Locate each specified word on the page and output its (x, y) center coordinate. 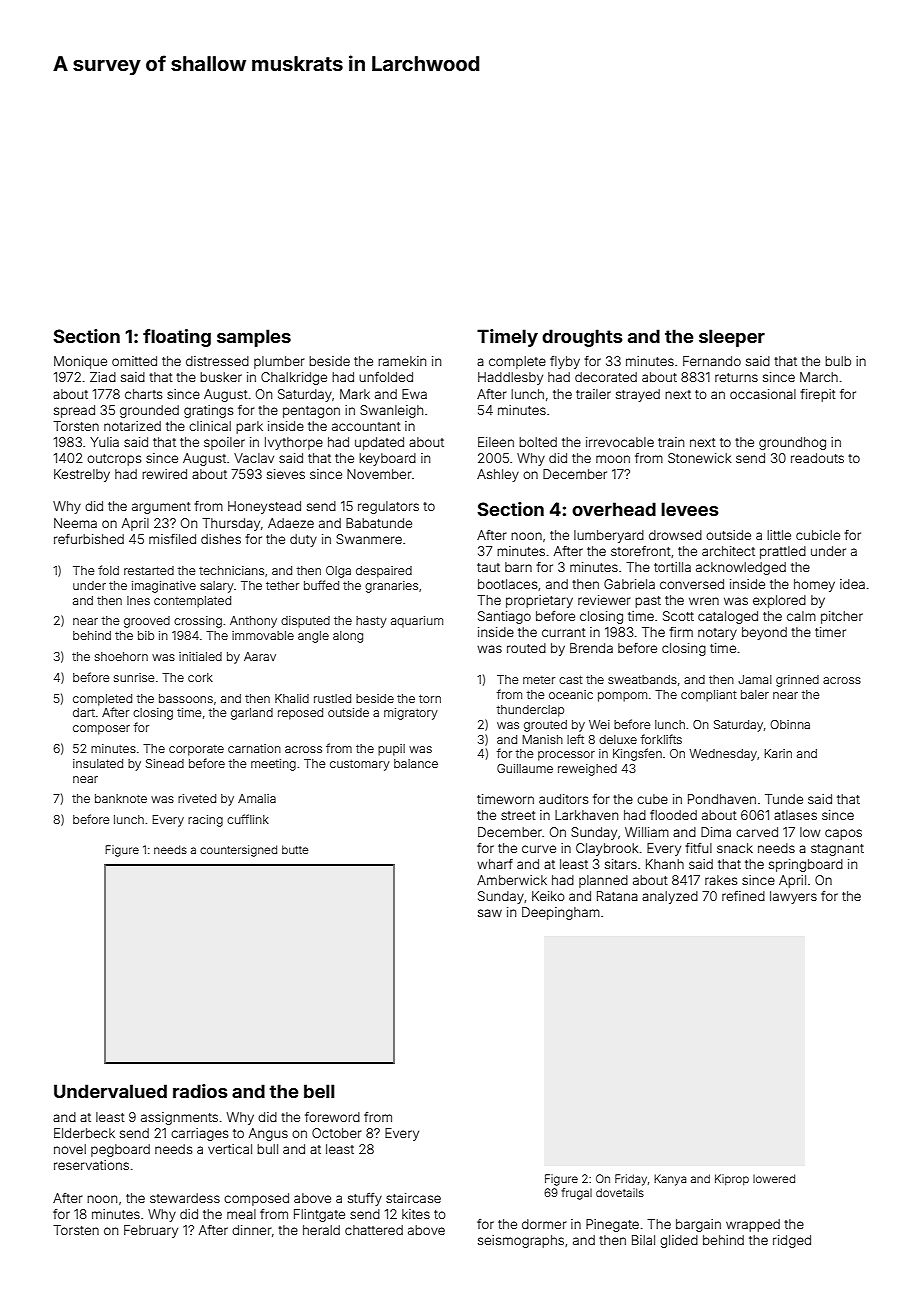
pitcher (842, 617)
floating (177, 338)
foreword (332, 1117)
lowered (774, 1178)
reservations (91, 1165)
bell (319, 1091)
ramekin (402, 361)
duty (303, 540)
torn (430, 698)
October (336, 1133)
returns (736, 377)
